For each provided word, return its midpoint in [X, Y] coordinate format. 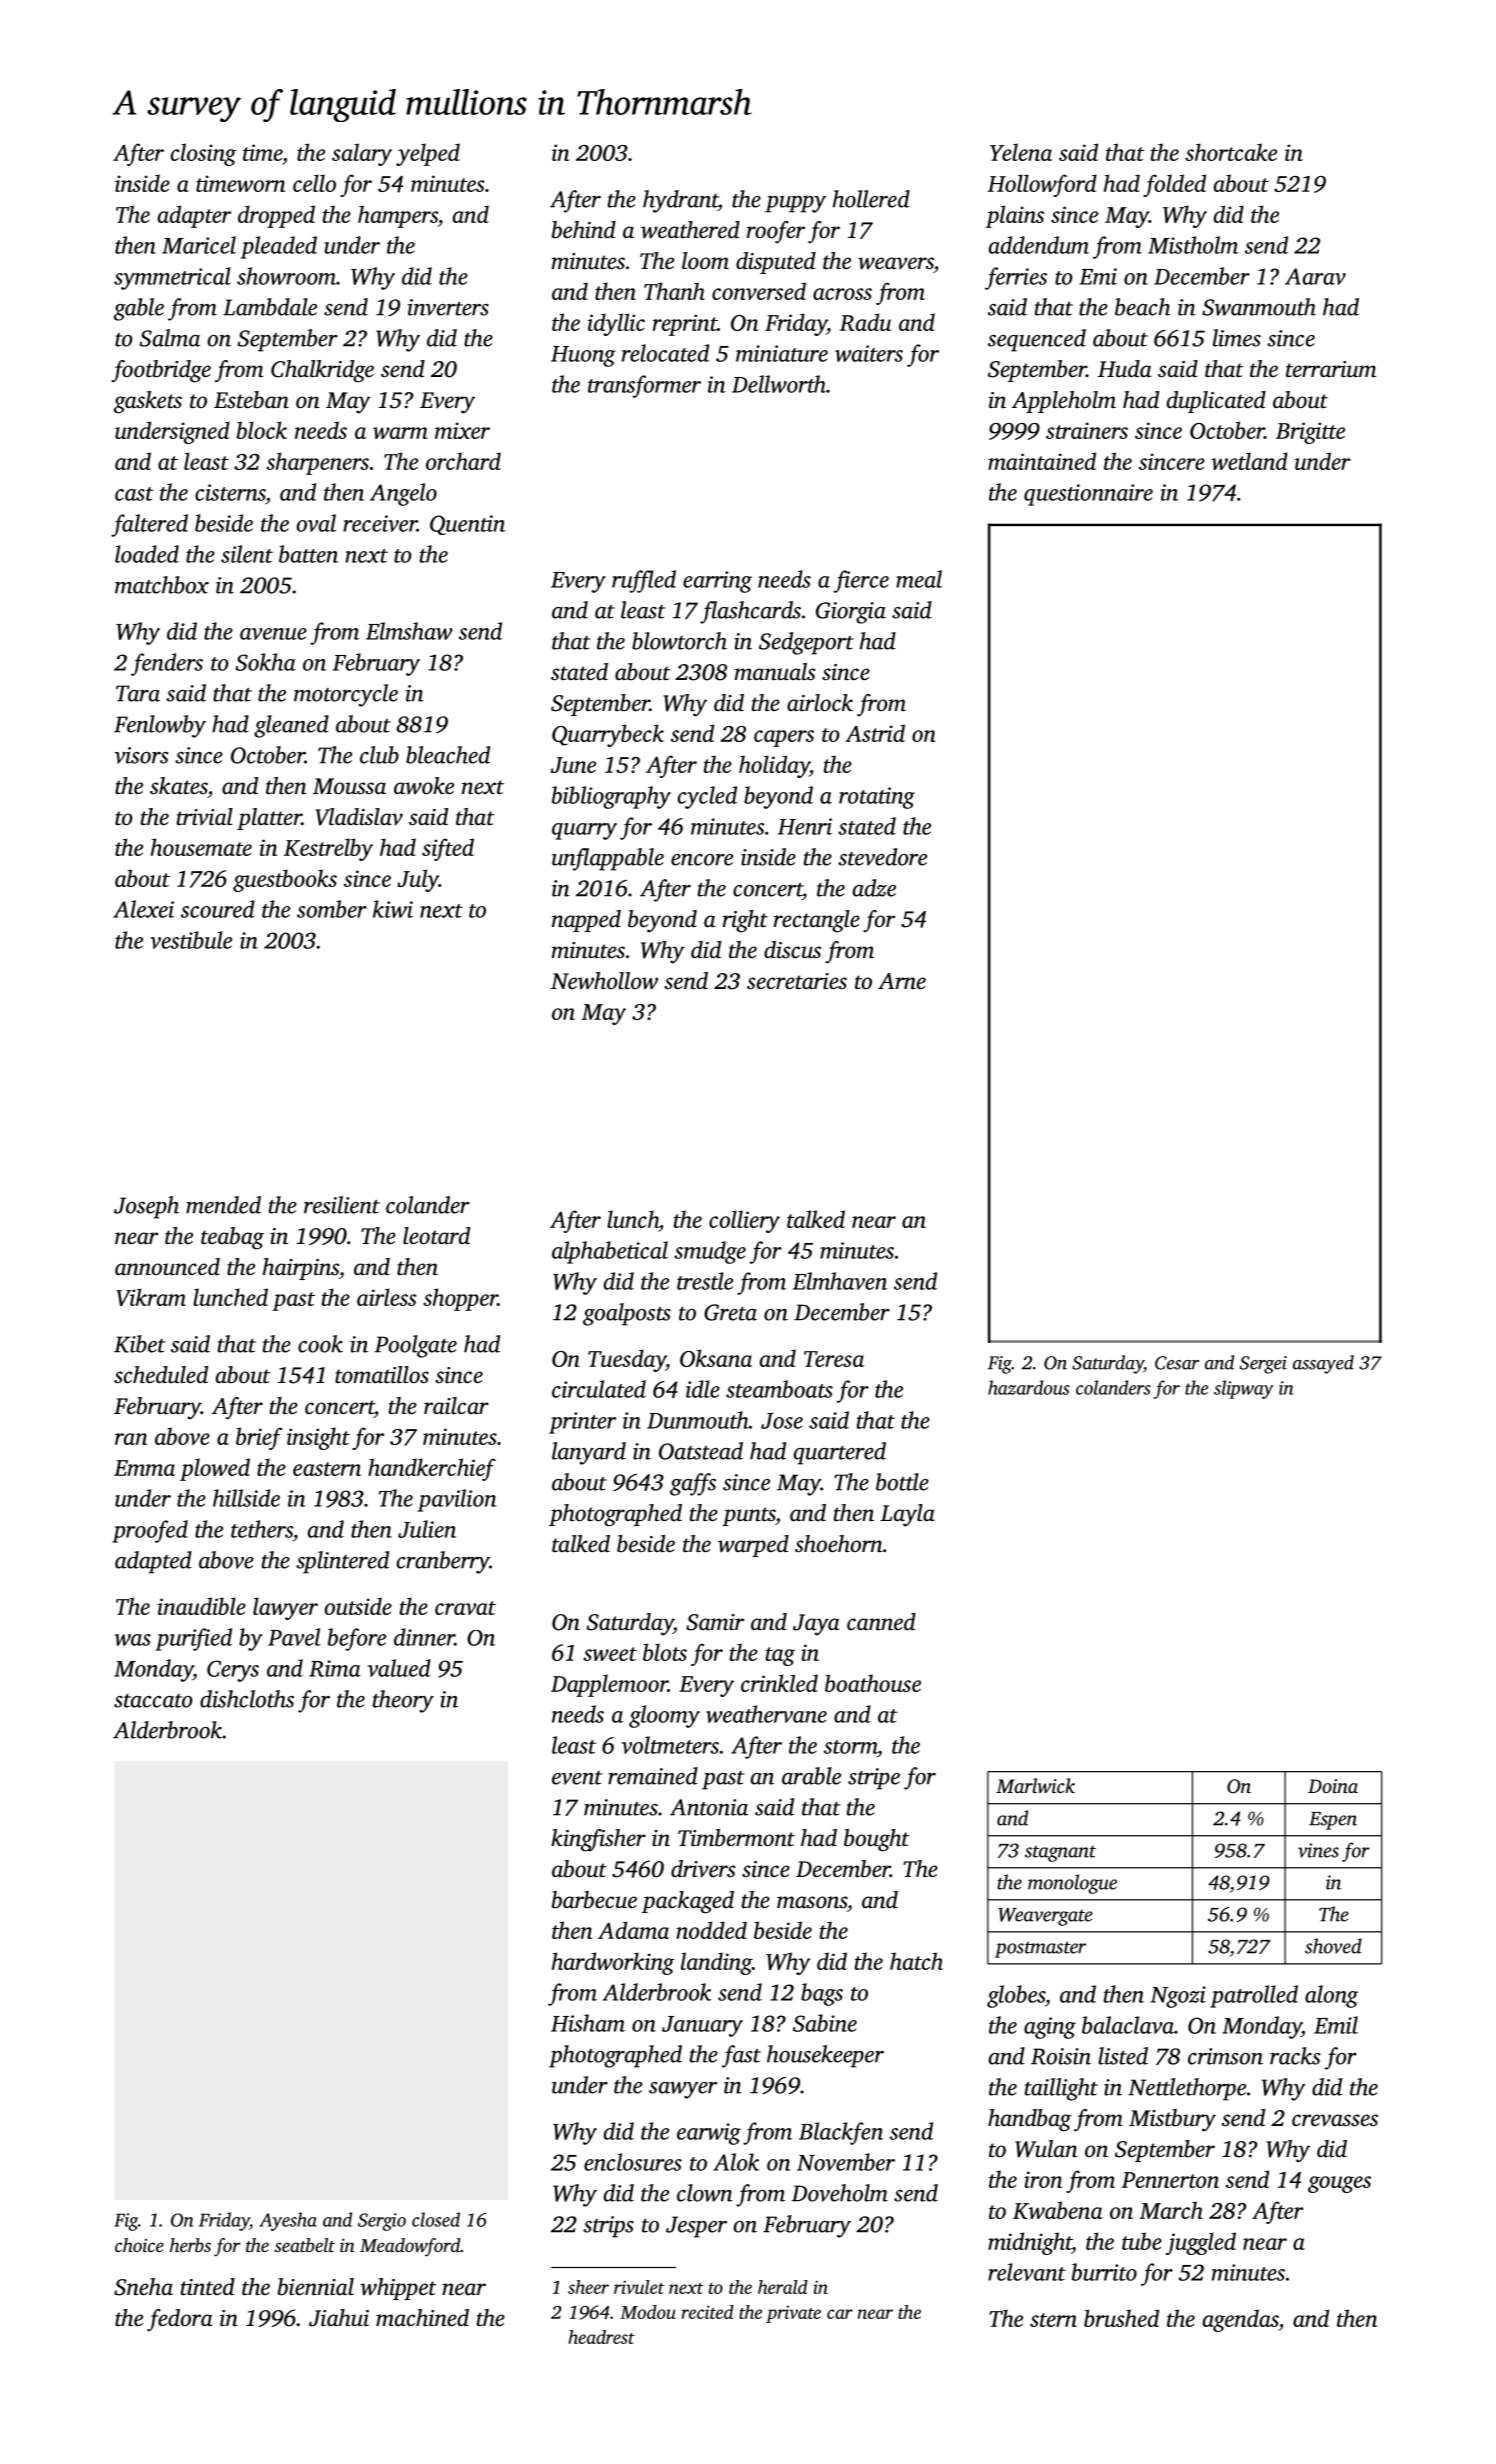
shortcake [1231, 152]
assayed [1323, 1364]
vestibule [191, 940]
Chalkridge [322, 371]
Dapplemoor [609, 1685]
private [793, 2314]
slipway [1243, 1389]
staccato [153, 1701]
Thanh [674, 291]
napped [586, 921]
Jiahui [339, 2318]
